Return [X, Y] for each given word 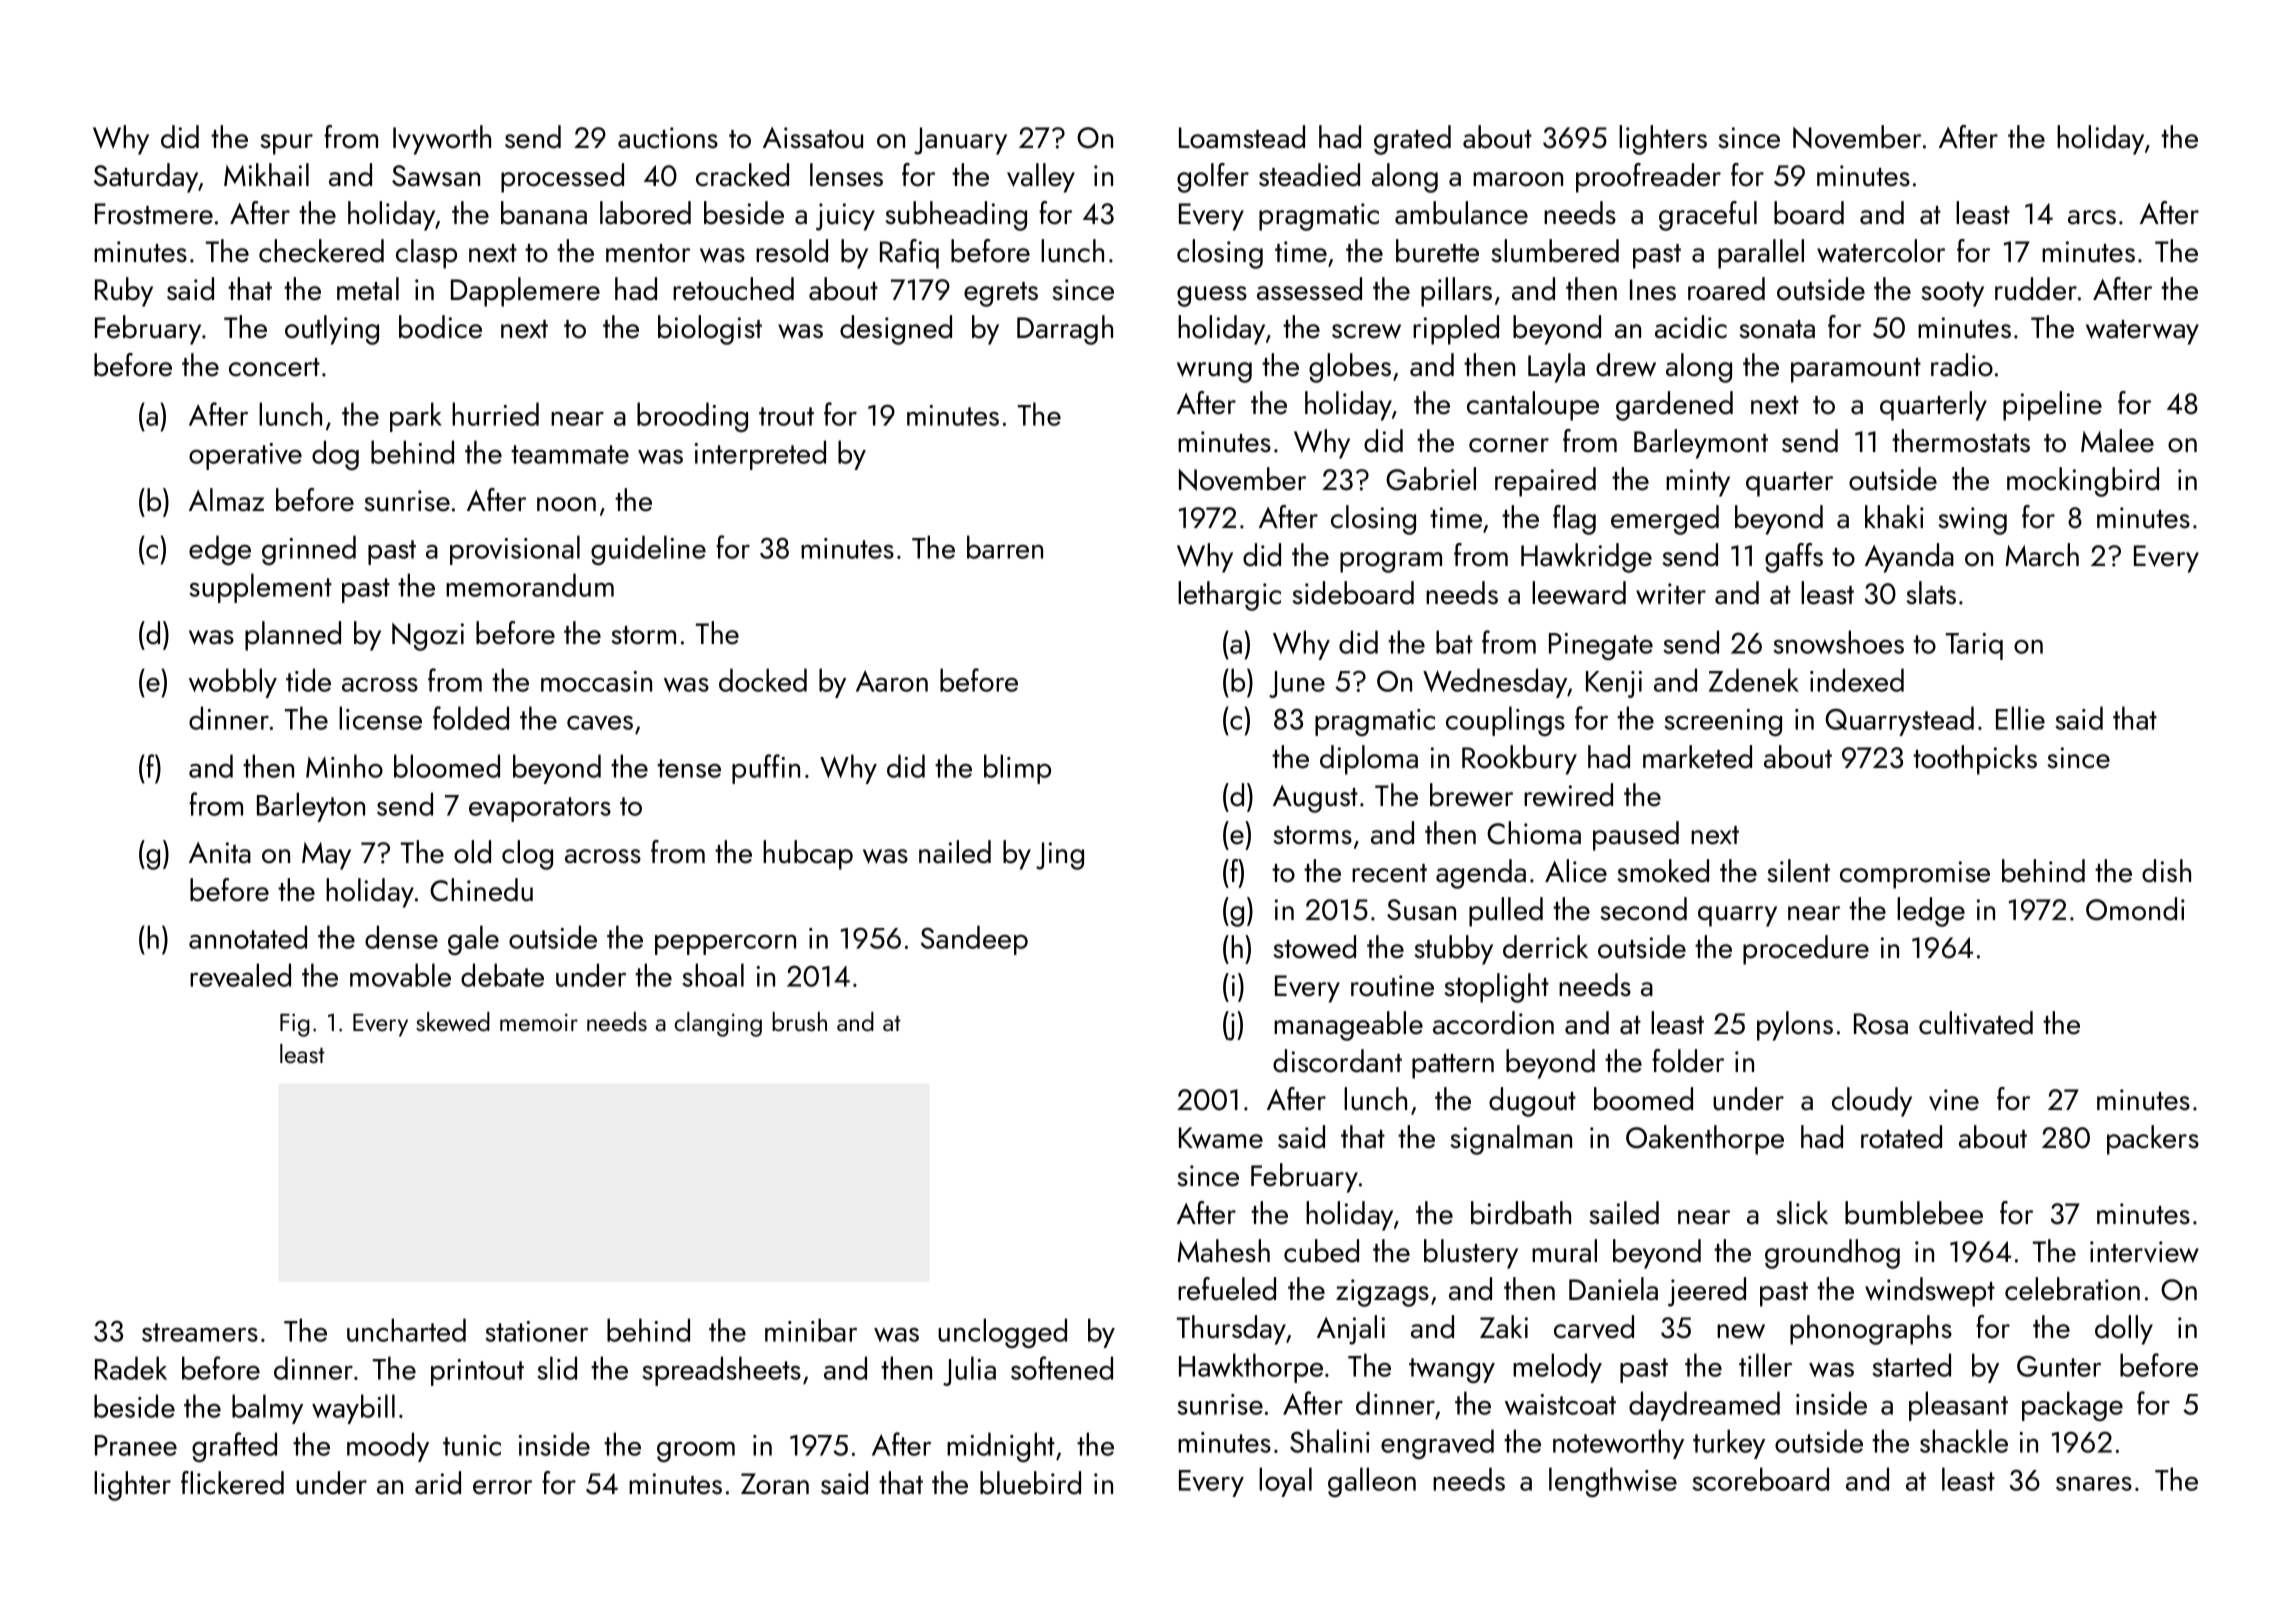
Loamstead [1242, 137]
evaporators [540, 809]
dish [2166, 871]
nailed [955, 852]
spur [286, 144]
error [502, 1487]
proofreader [1648, 178]
